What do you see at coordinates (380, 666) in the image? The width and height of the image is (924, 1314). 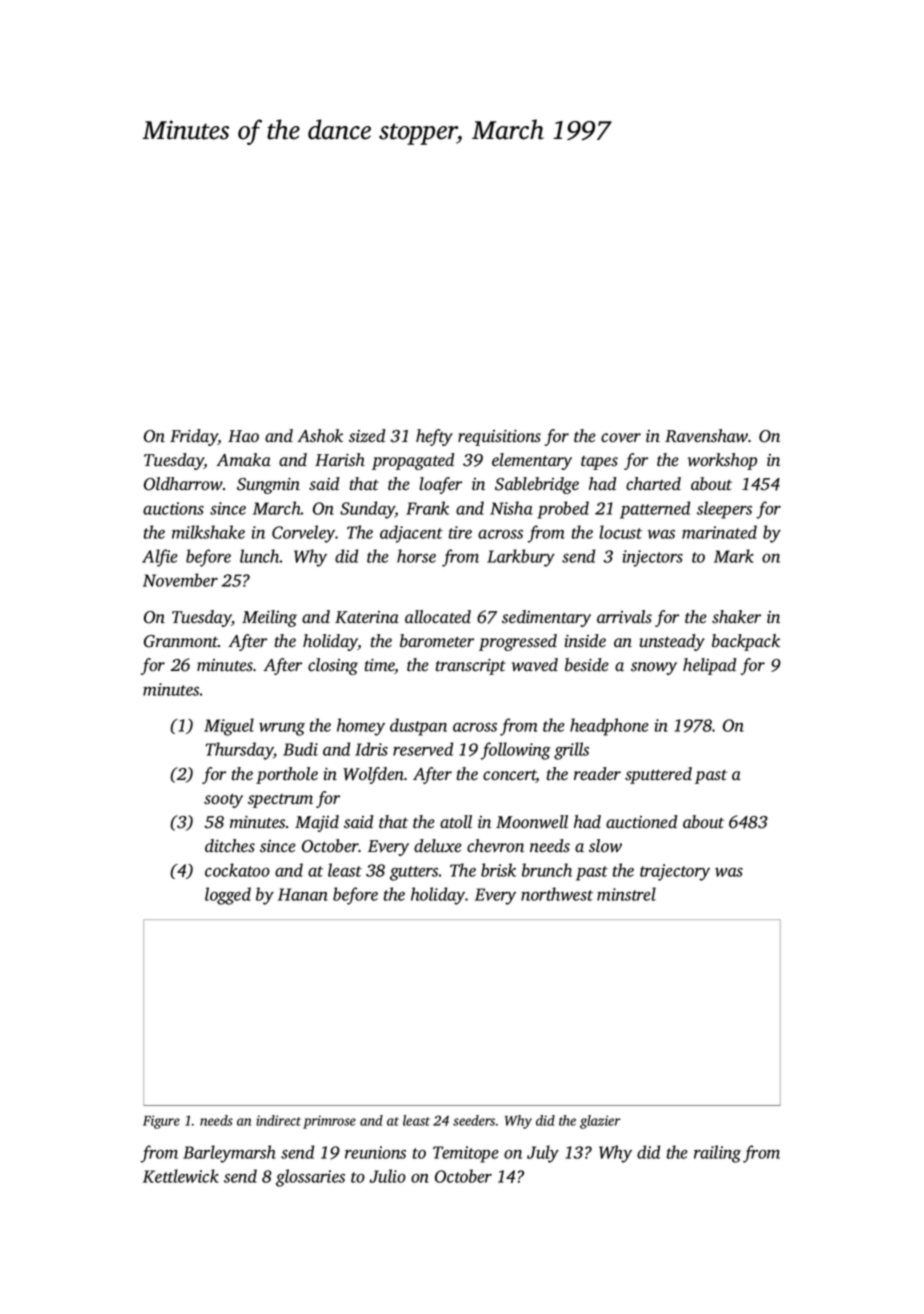 I see `time` at bounding box center [380, 666].
